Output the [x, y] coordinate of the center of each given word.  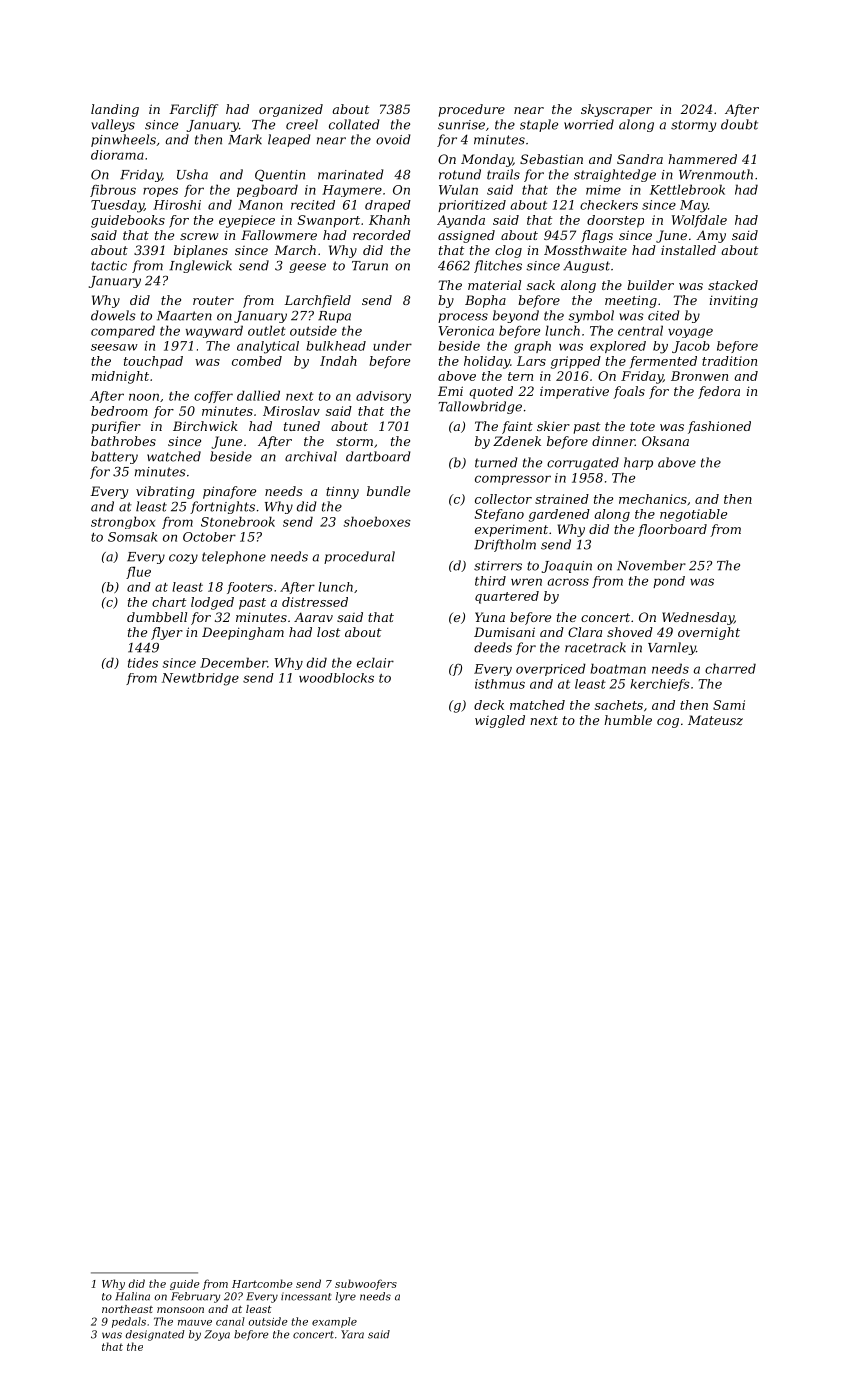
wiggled [500, 721]
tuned [302, 426]
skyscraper [616, 110]
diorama [117, 155]
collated [354, 124]
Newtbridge [200, 679]
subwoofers [366, 1284]
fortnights [222, 507]
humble [628, 720]
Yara [352, 1334]
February [195, 1297]
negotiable [693, 515]
